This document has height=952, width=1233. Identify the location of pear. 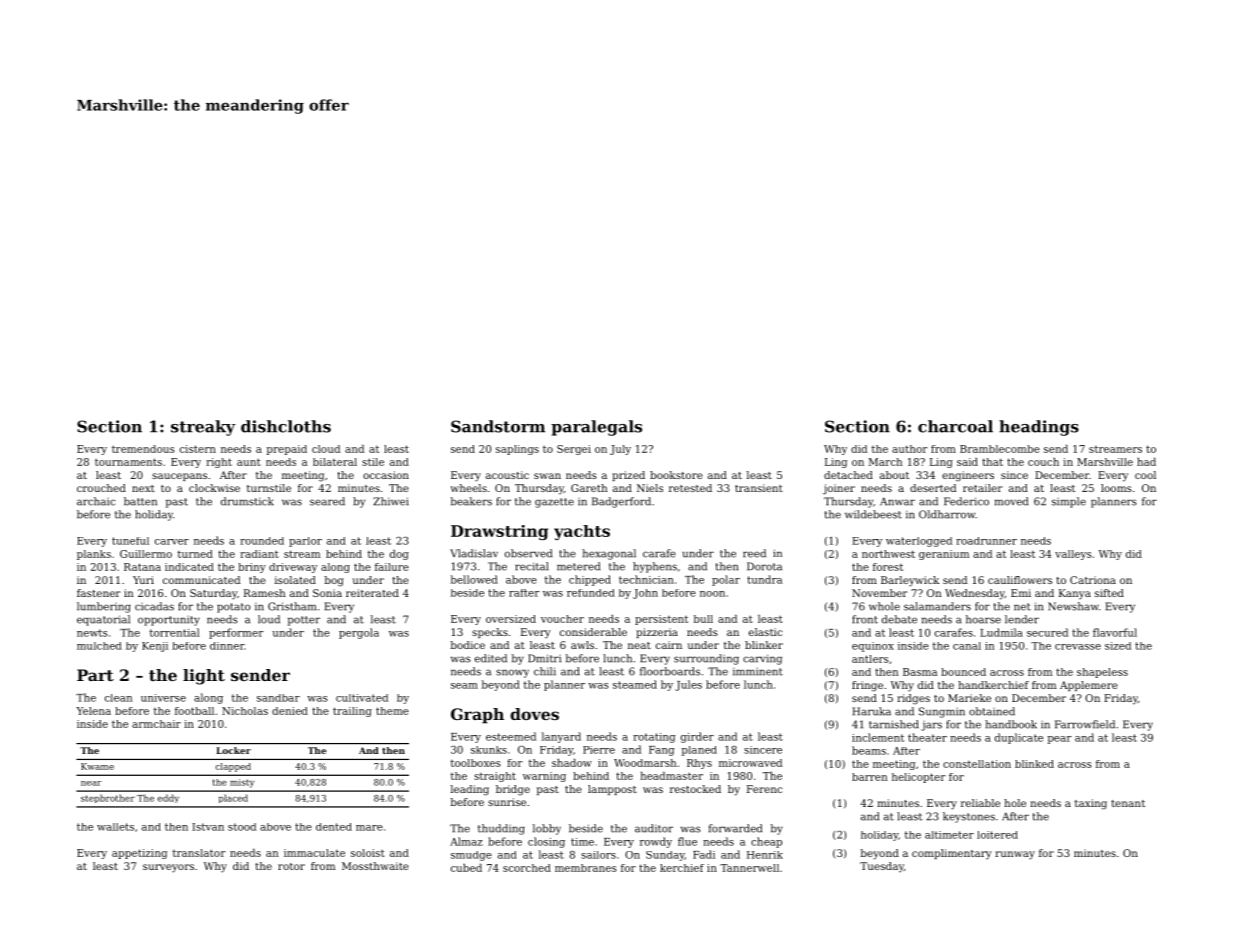
(1060, 740).
